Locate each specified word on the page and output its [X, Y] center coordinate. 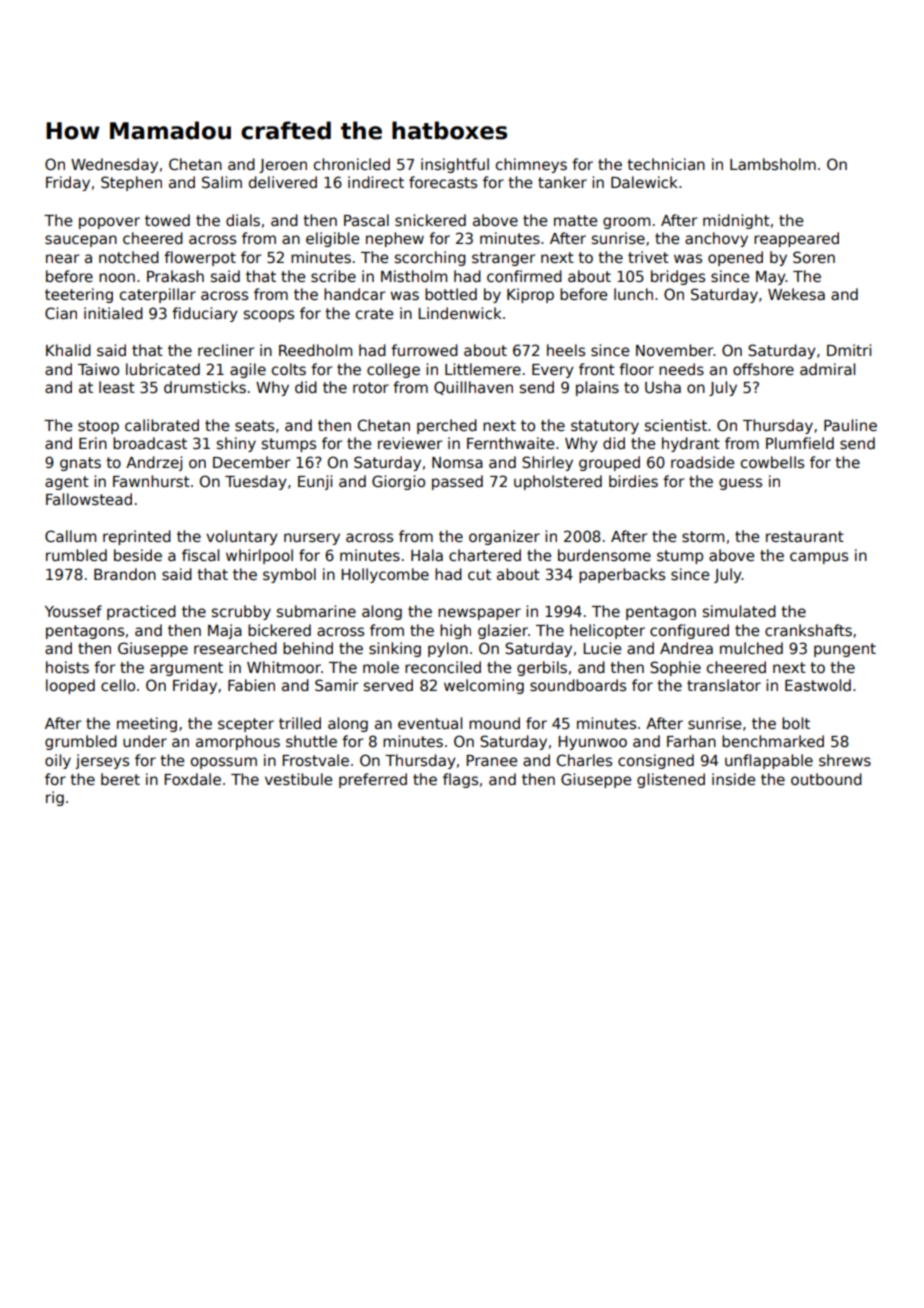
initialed [113, 313]
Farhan [691, 741]
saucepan [81, 241]
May [771, 278]
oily [58, 761]
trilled [300, 723]
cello [118, 685]
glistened [671, 780]
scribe [333, 276]
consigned [656, 761]
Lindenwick [460, 313]
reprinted [137, 537]
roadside [702, 462]
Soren [814, 257]
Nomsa [457, 462]
